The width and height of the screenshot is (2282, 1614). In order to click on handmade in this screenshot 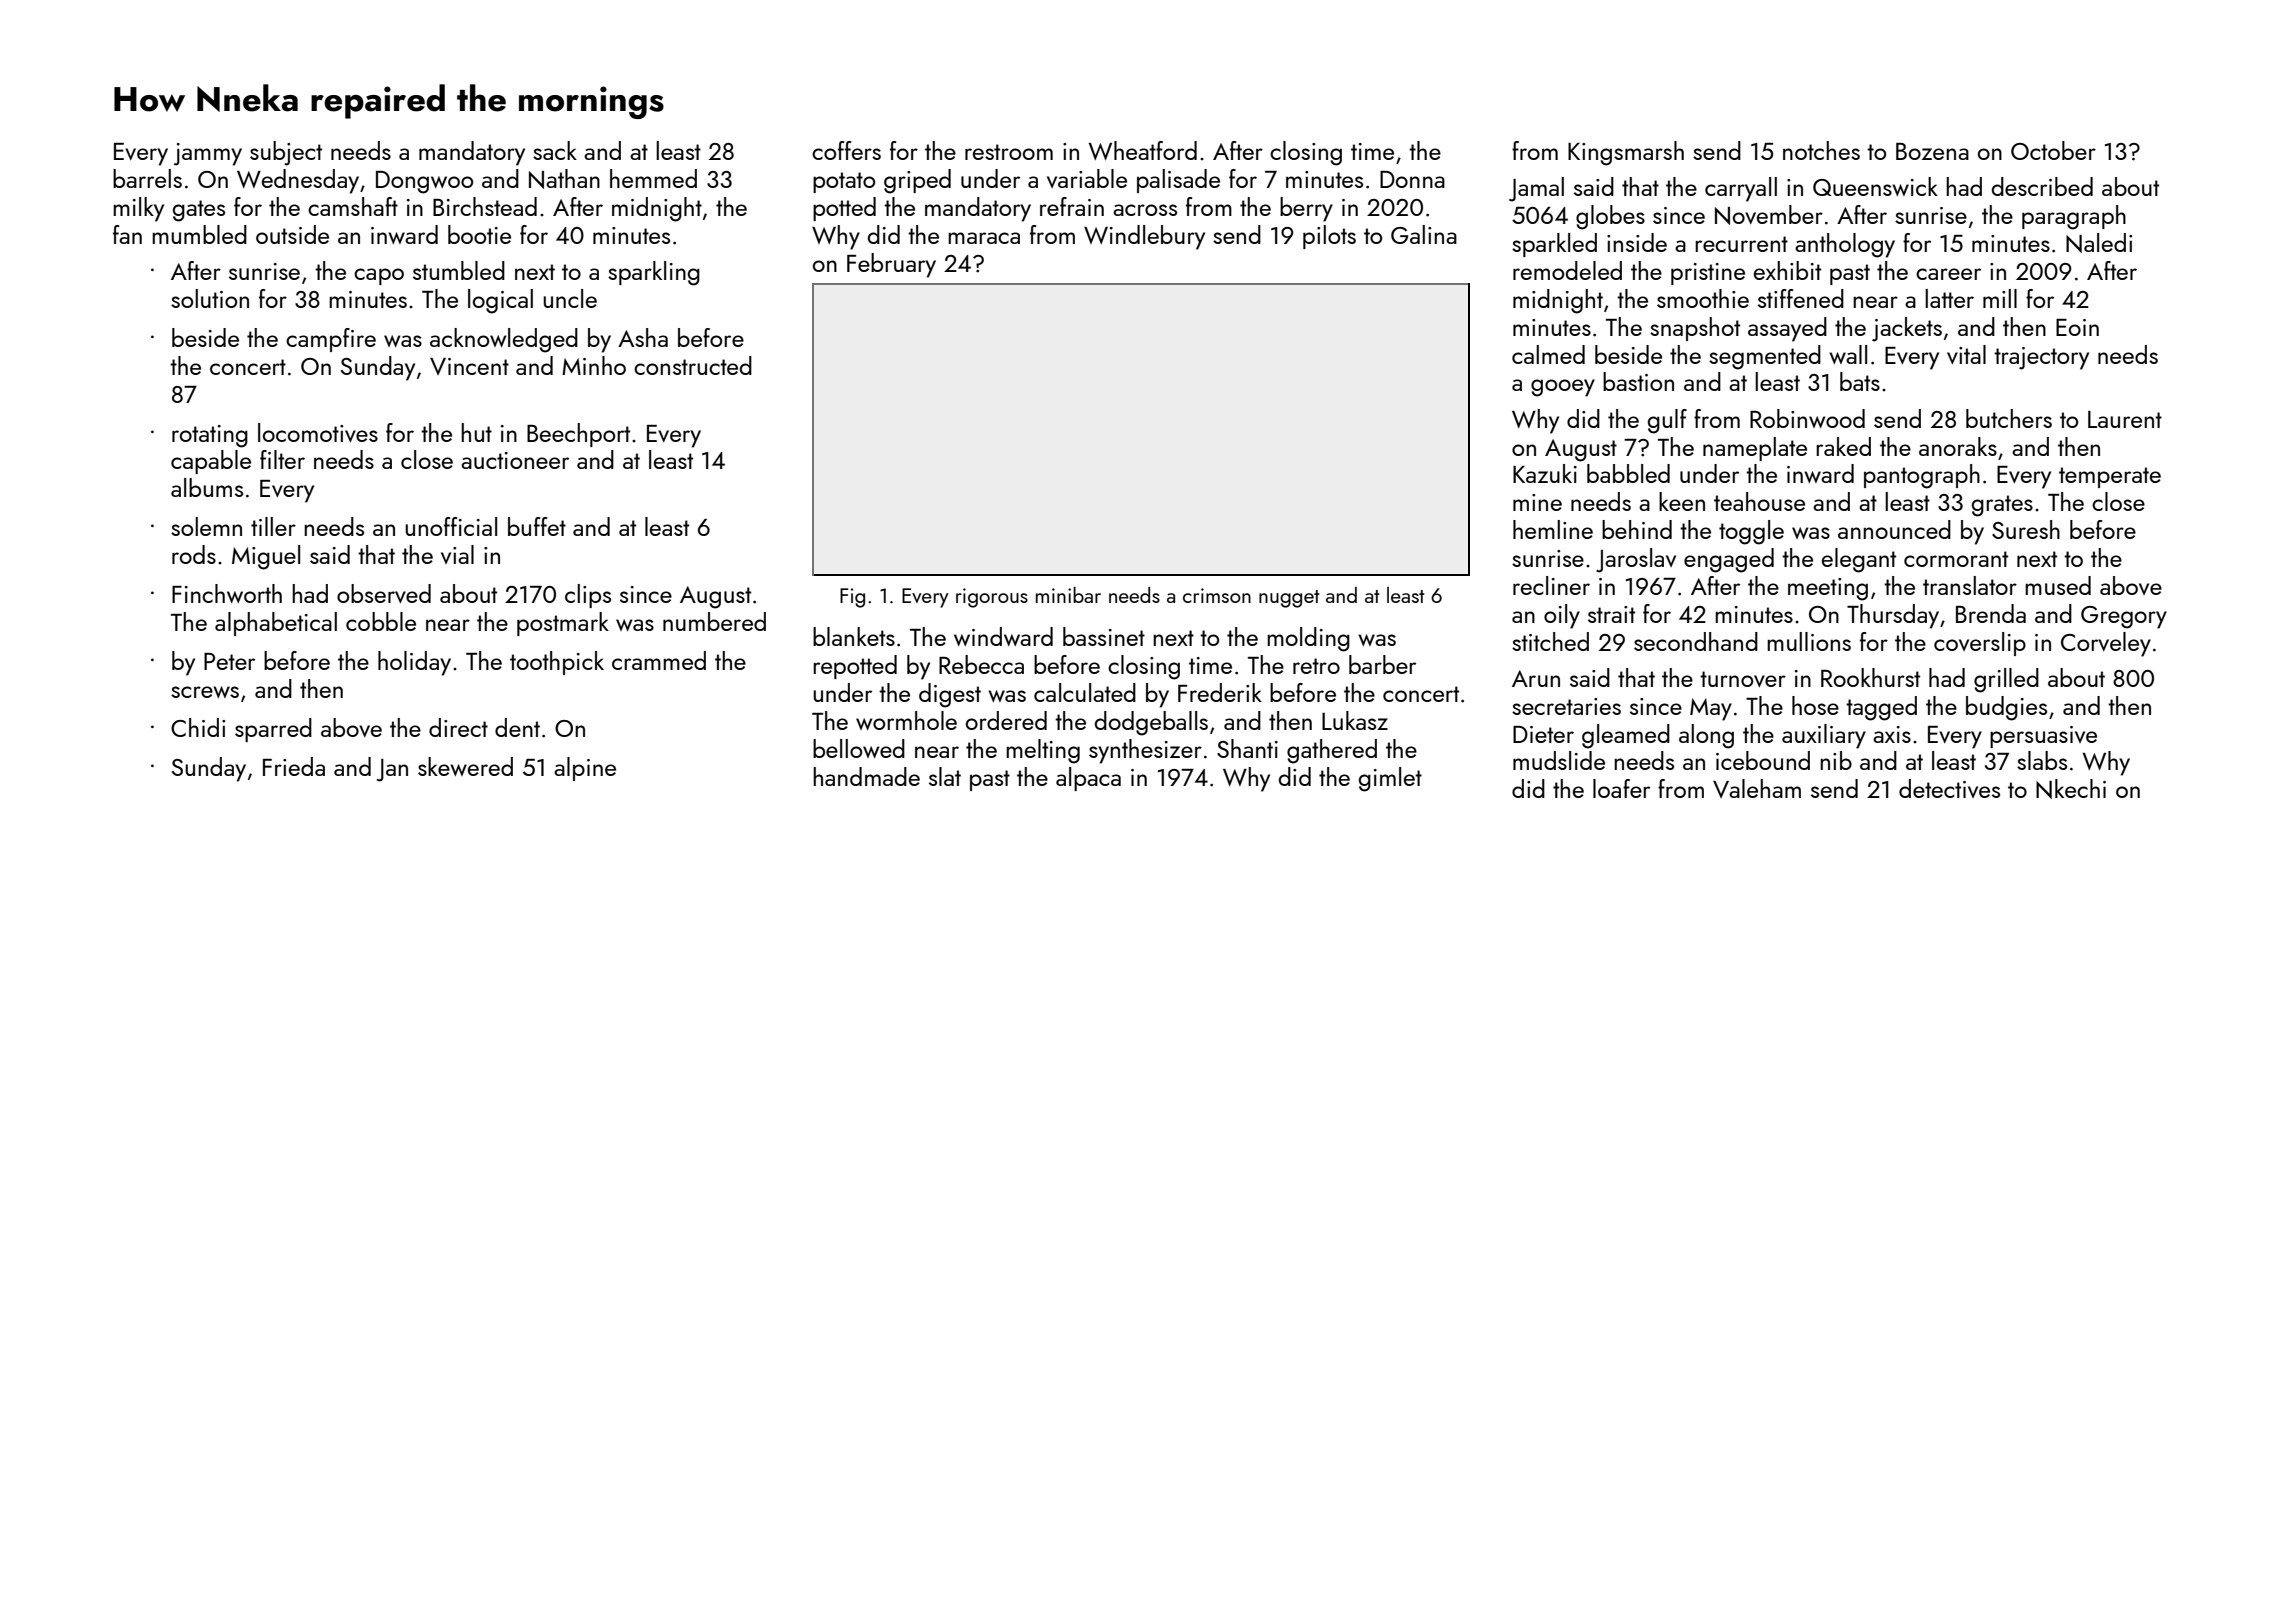, I will do `click(866, 776)`.
